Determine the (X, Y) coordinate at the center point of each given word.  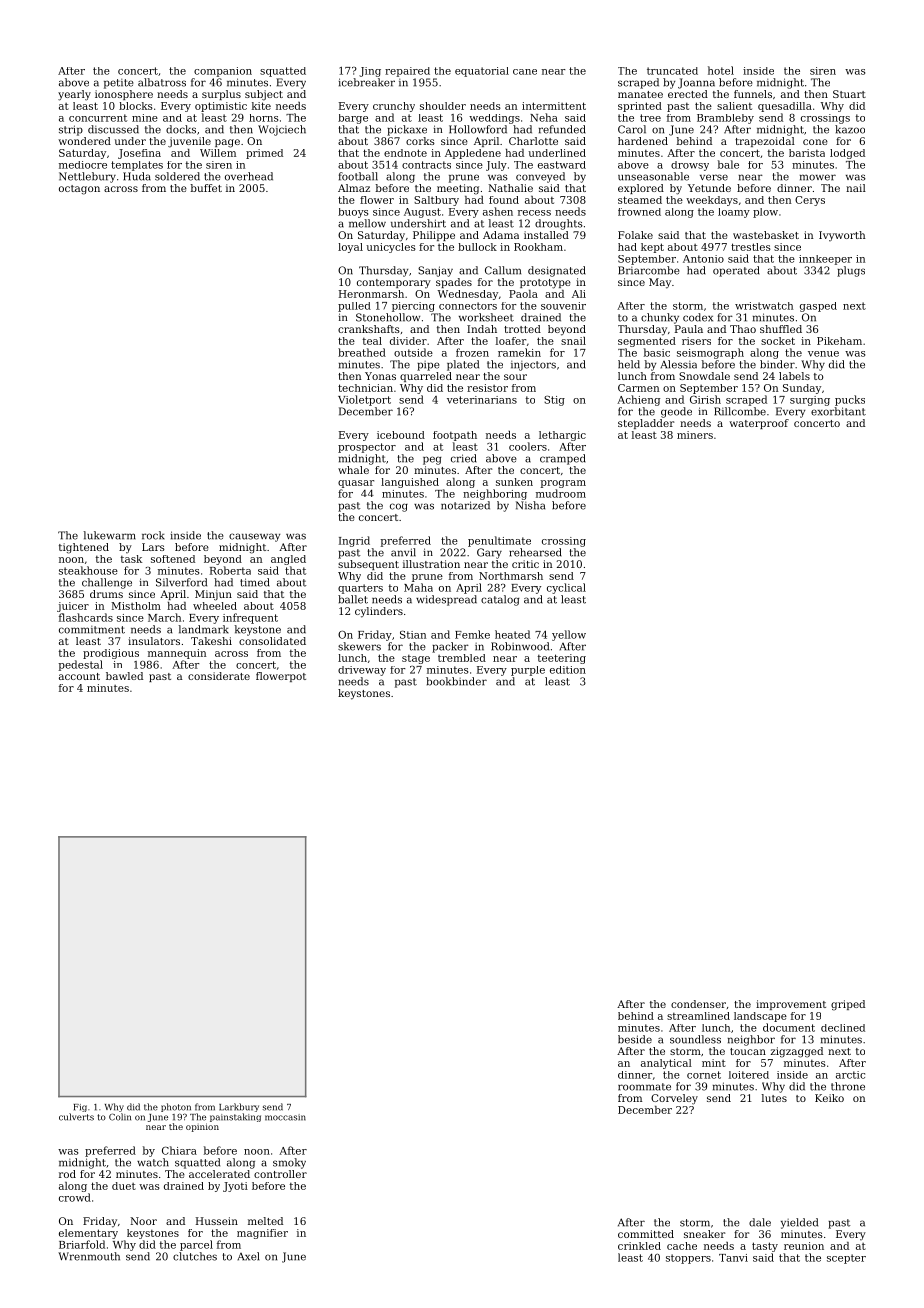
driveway (362, 671)
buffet (206, 188)
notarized (465, 505)
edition (568, 670)
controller (280, 1174)
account (79, 676)
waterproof (759, 424)
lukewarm (110, 535)
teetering (562, 659)
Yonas (380, 376)
